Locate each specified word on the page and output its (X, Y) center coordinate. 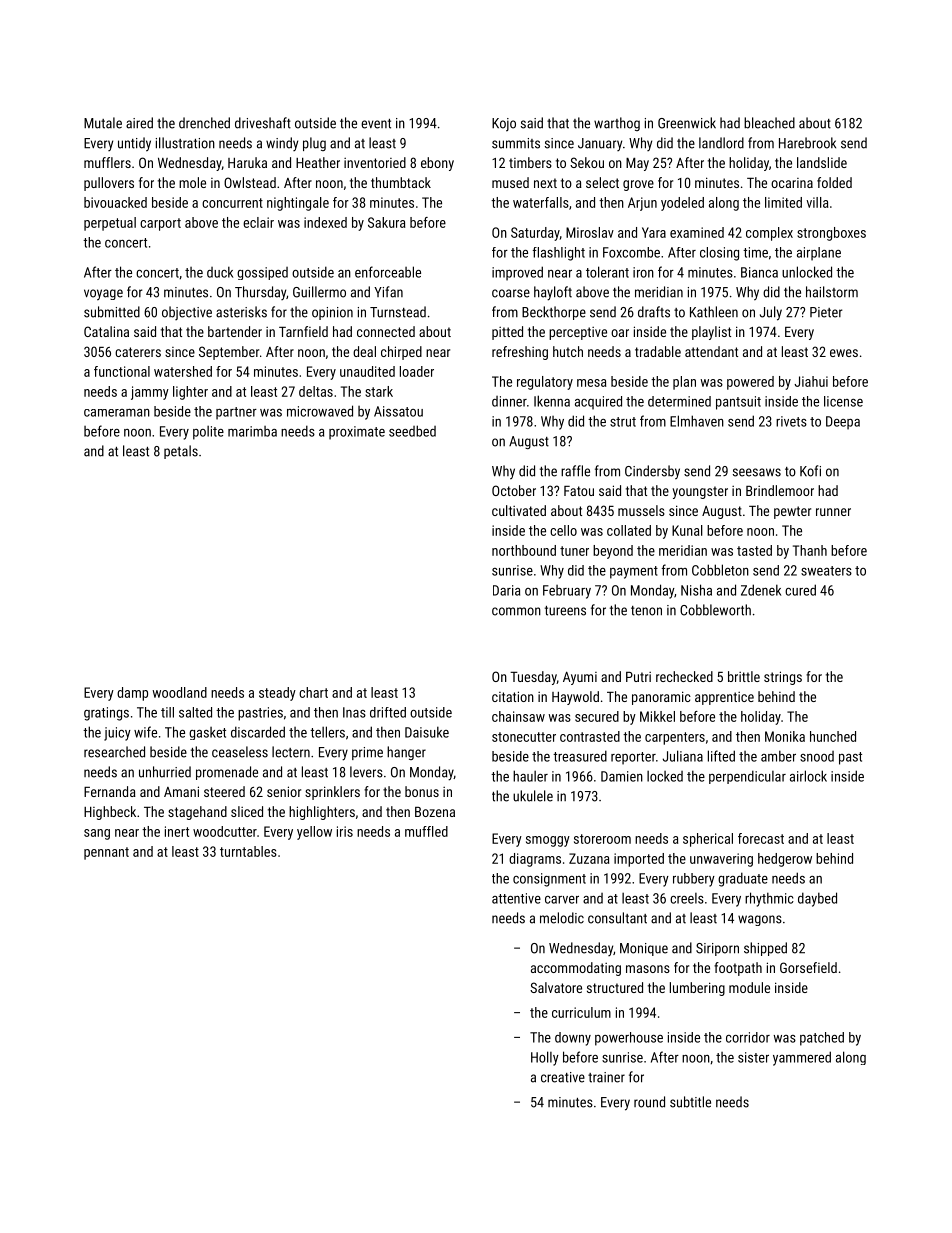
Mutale (103, 123)
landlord (721, 143)
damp (132, 694)
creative (563, 1077)
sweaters (826, 571)
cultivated (519, 510)
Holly (545, 1058)
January (600, 144)
